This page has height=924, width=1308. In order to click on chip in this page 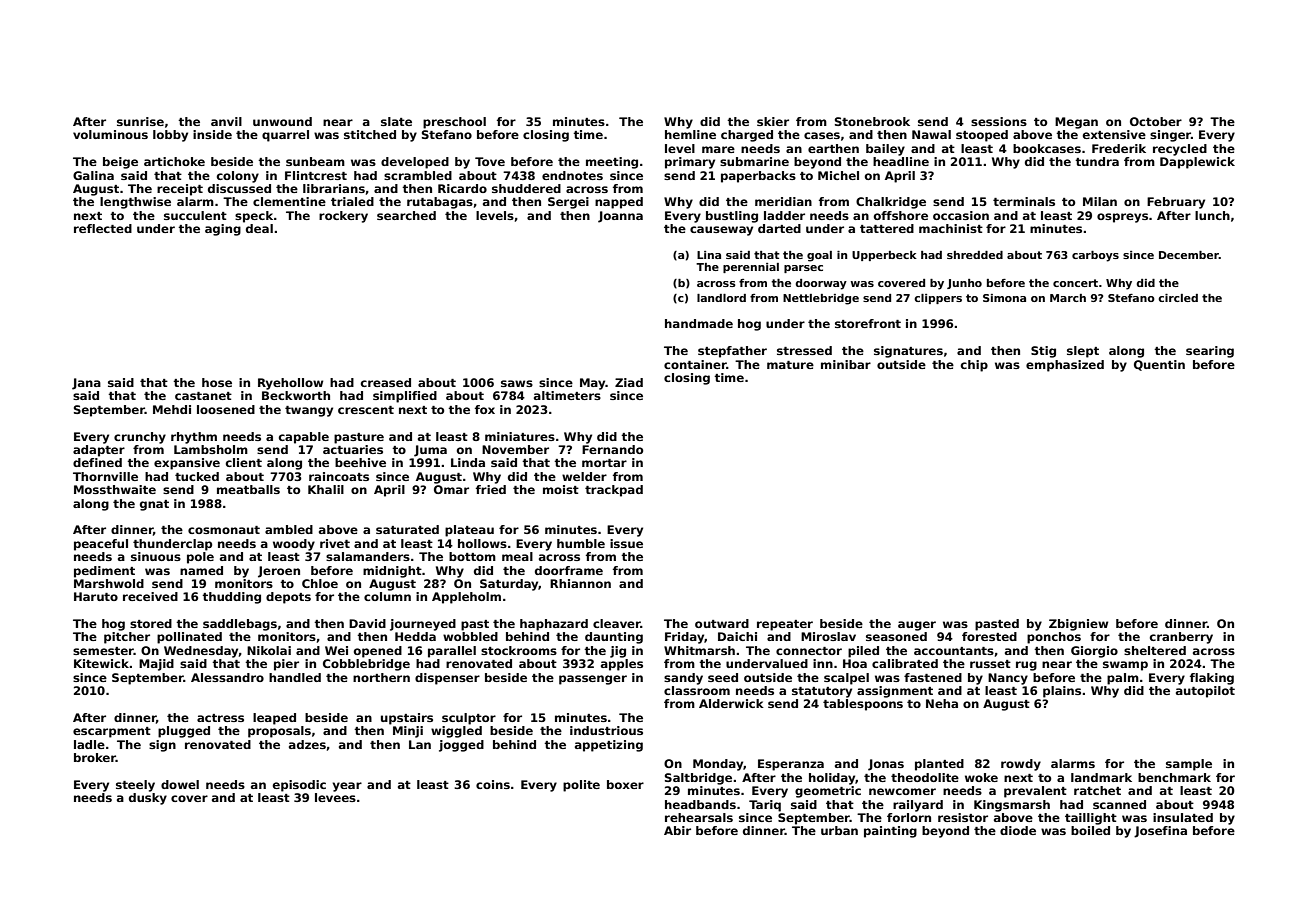, I will do `click(974, 366)`.
